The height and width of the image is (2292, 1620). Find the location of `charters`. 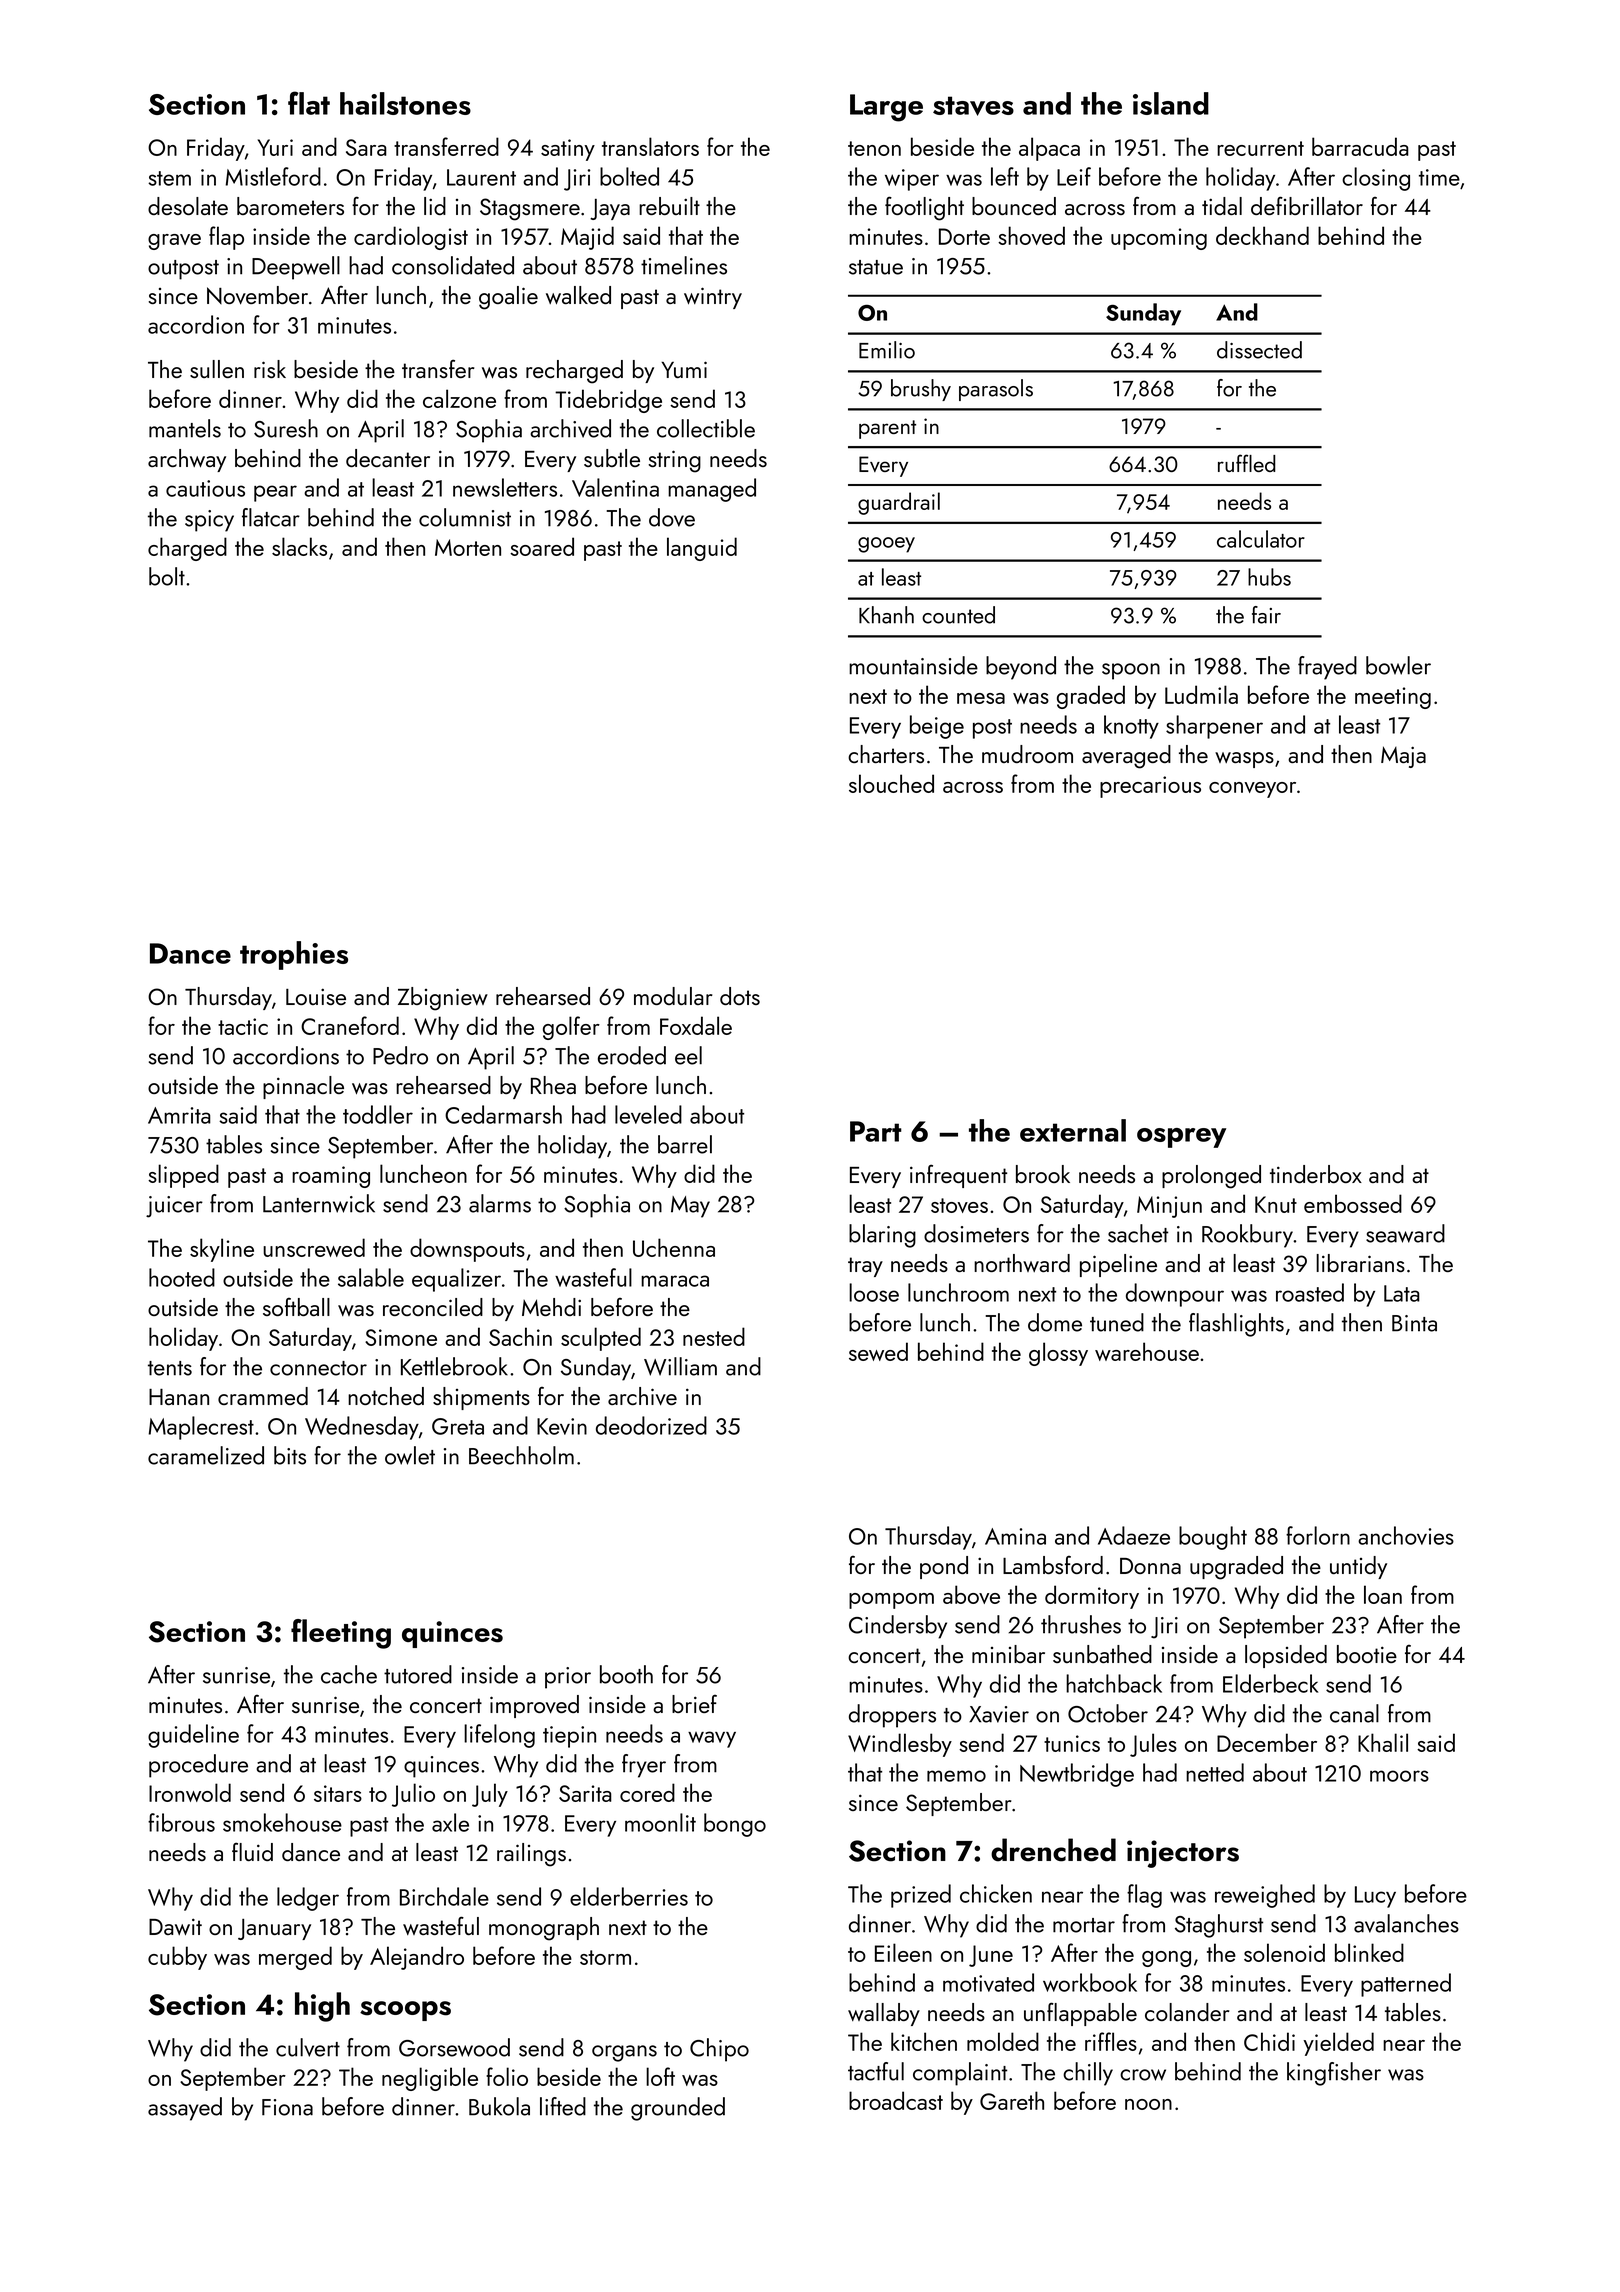

charters is located at coordinates (886, 754).
